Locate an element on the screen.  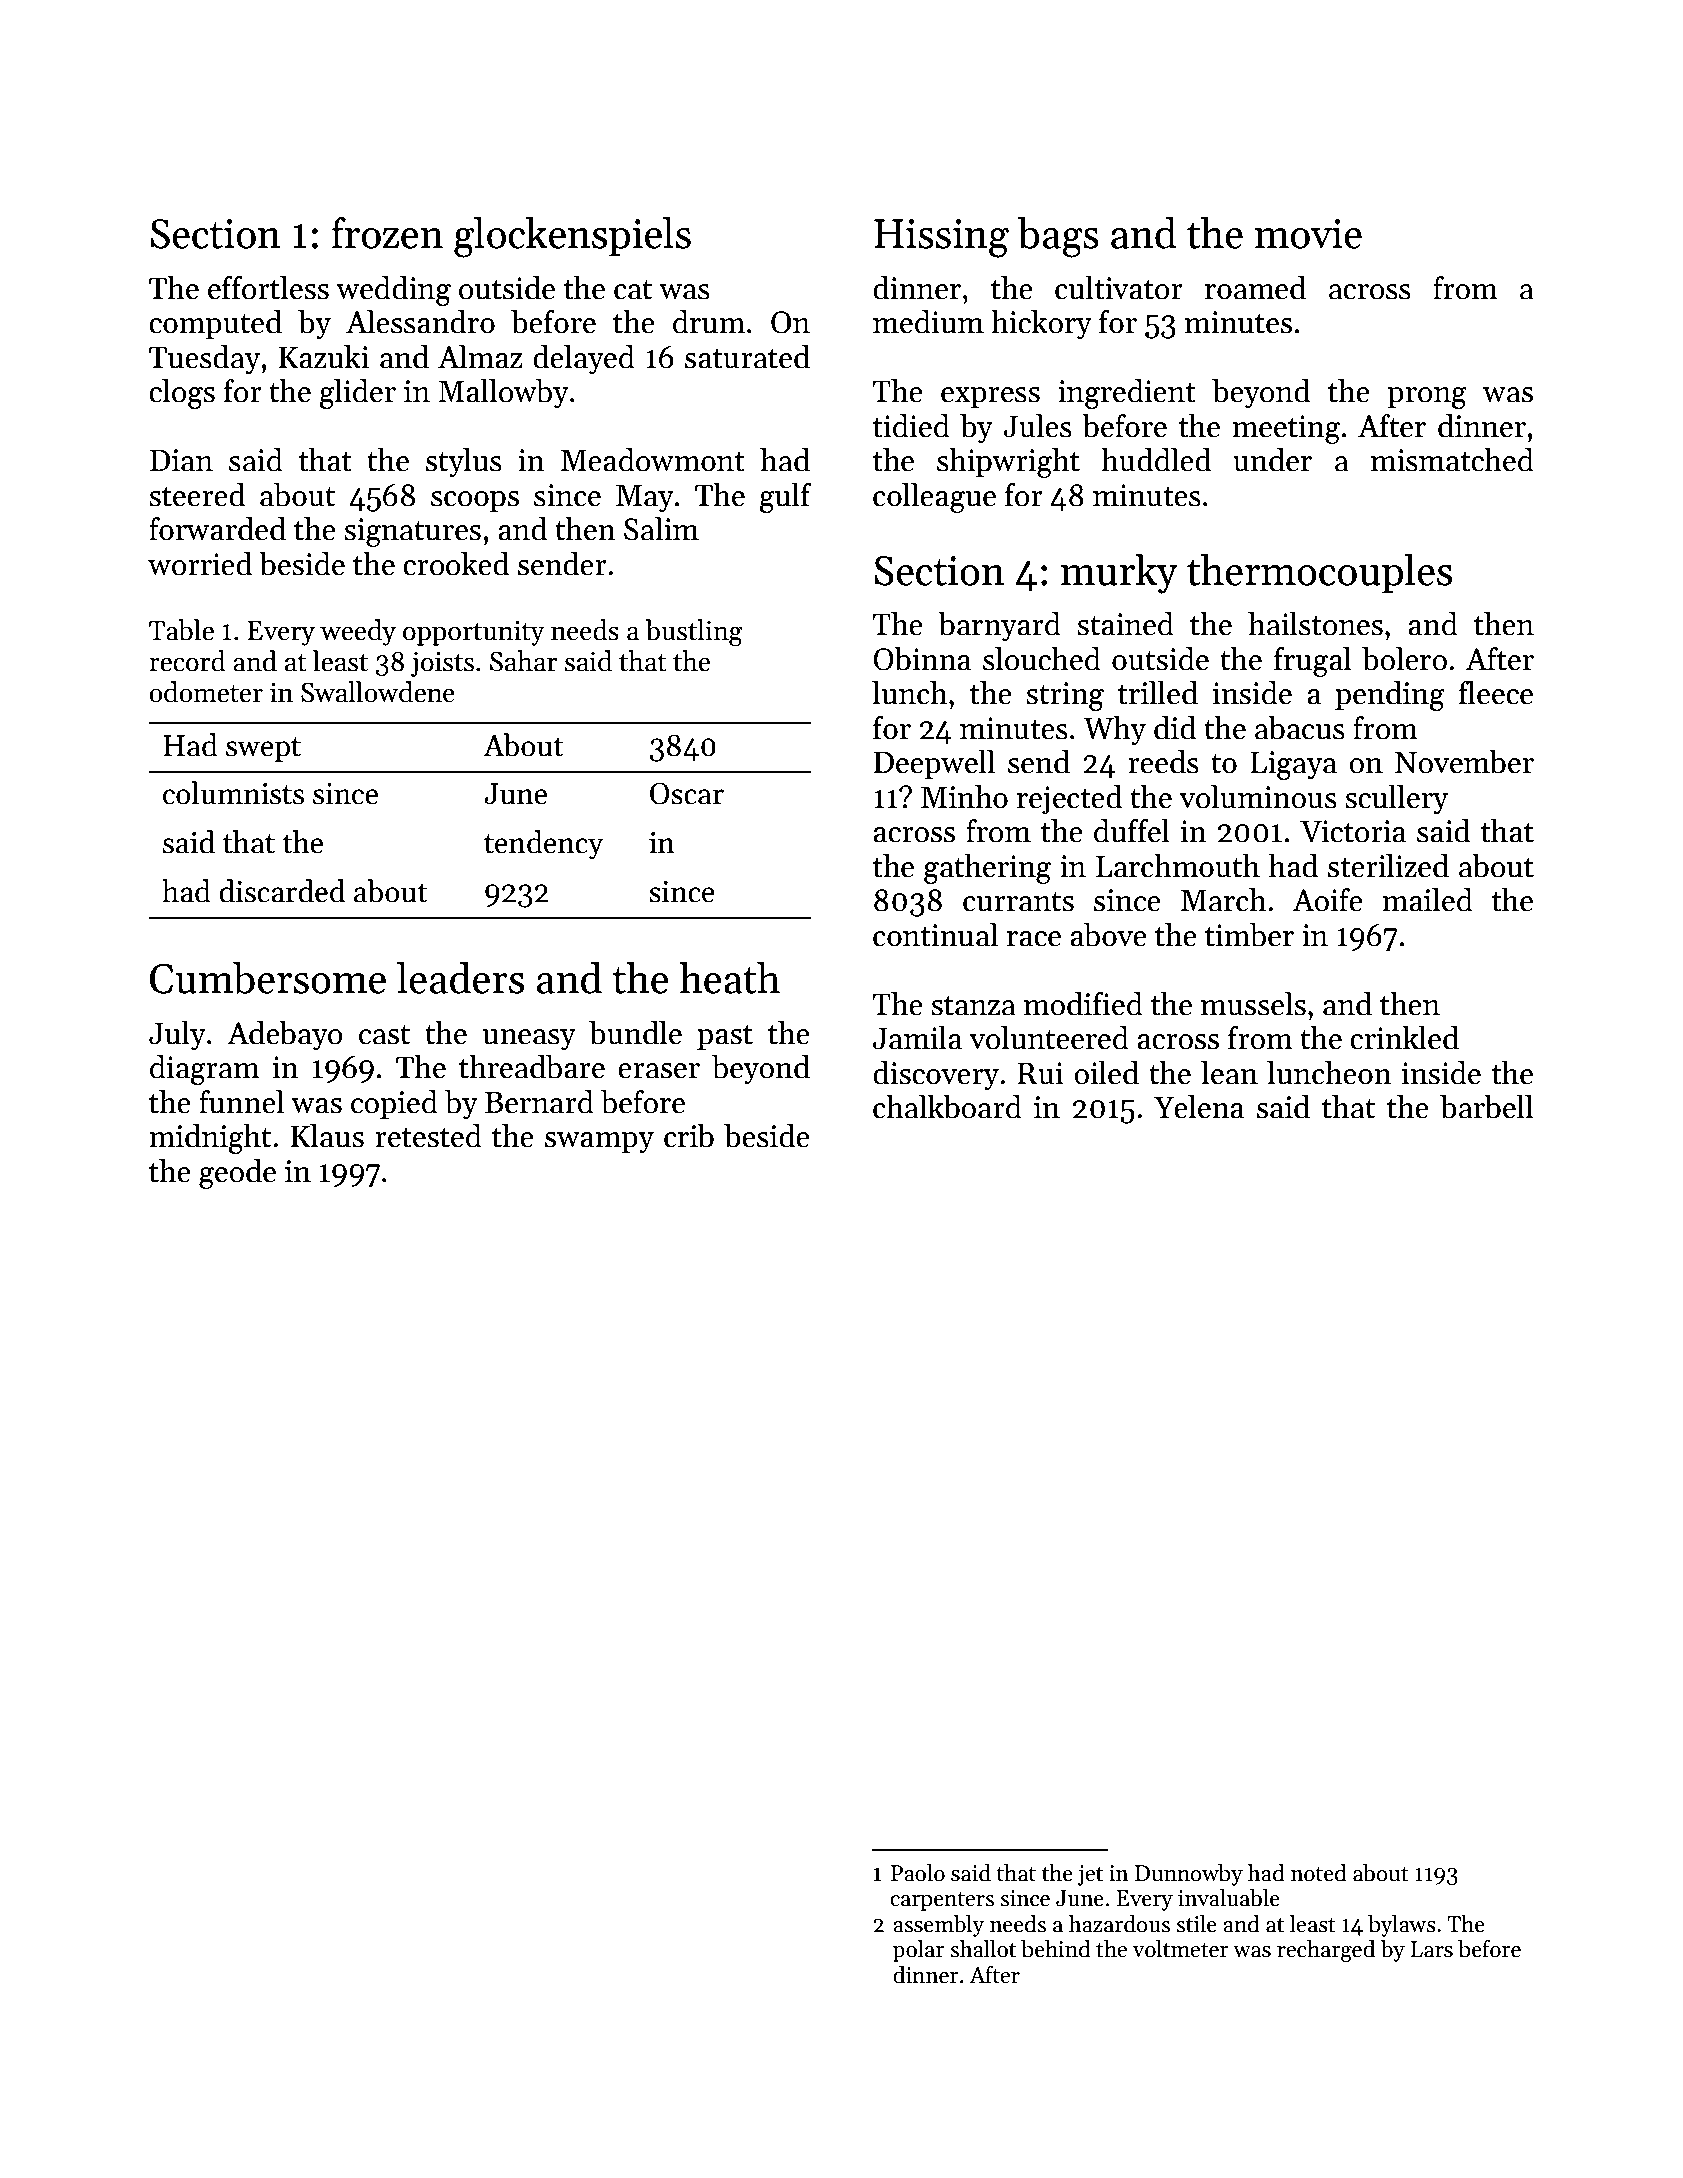
mismatched is located at coordinates (1452, 460).
